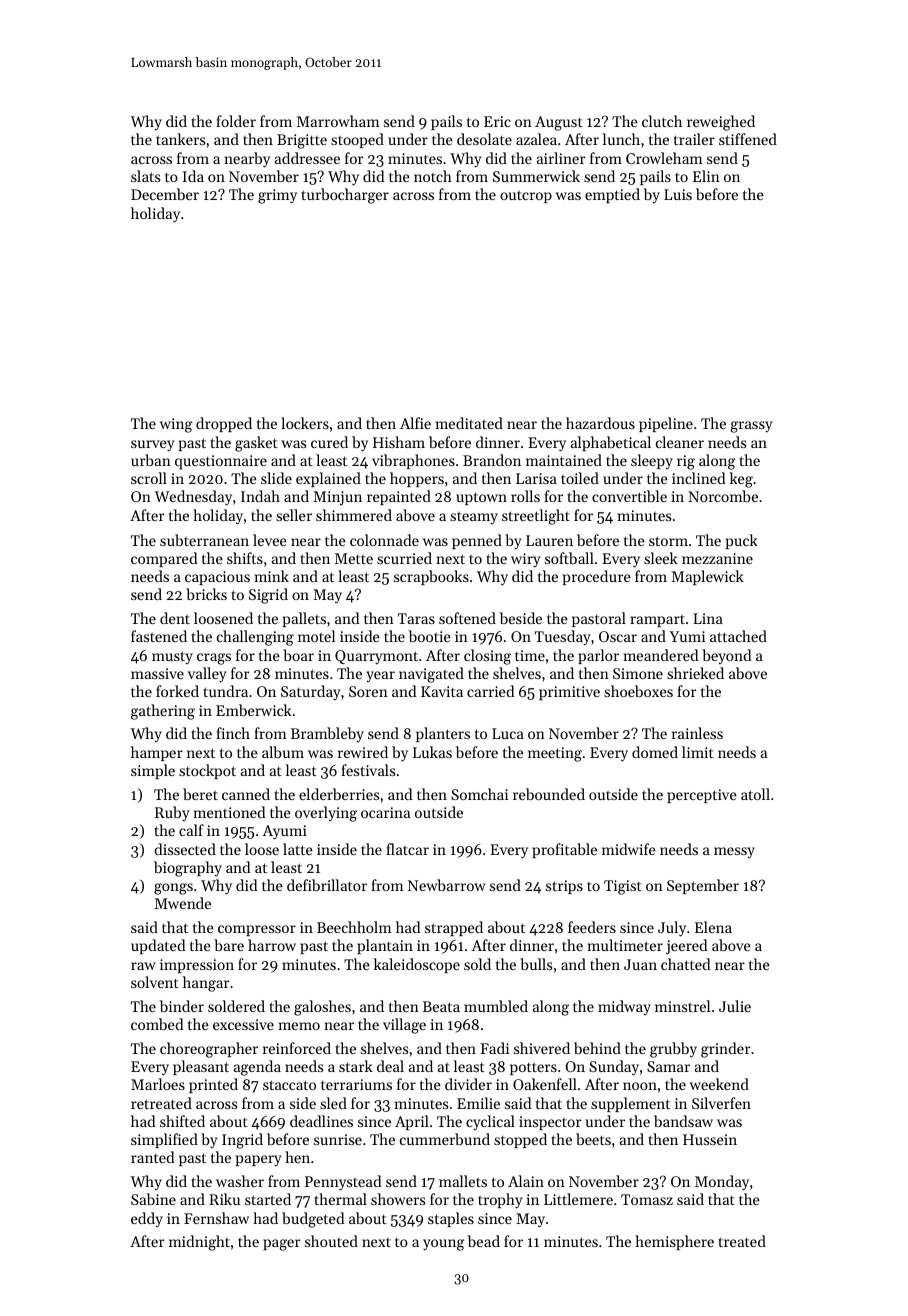 Image resolution: width=908 pixels, height=1316 pixels. Describe the element at coordinates (165, 194) in the screenshot. I see `December` at that location.
